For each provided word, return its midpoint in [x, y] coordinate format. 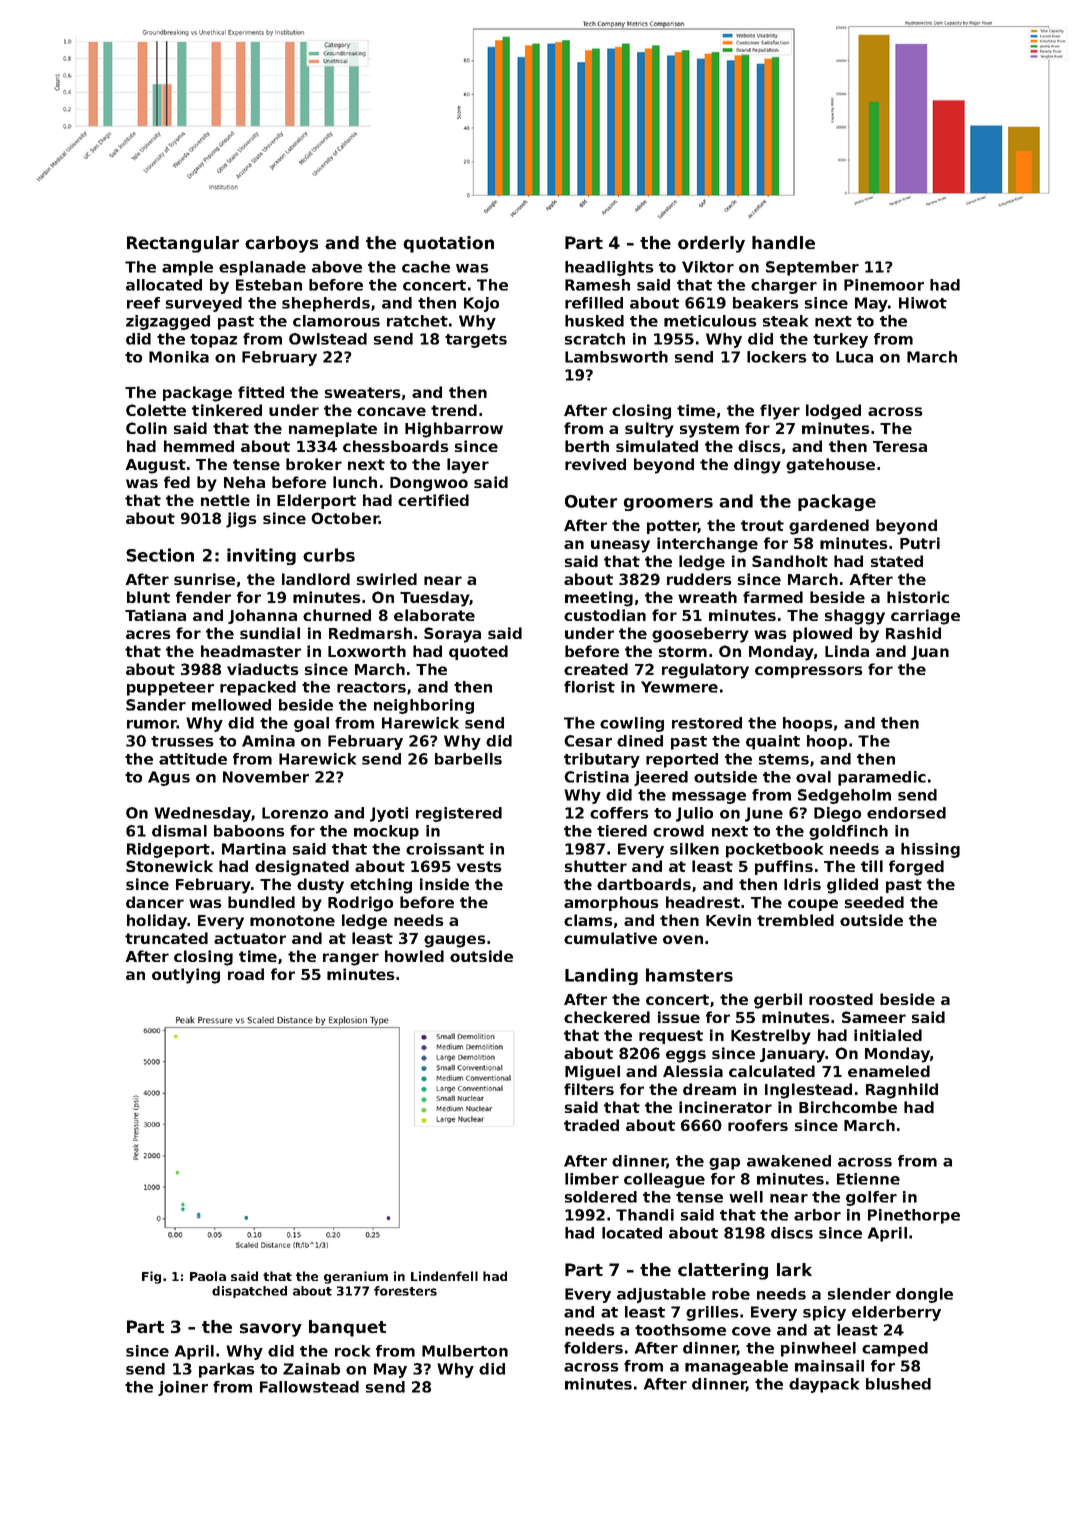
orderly [711, 244]
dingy [757, 466]
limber [592, 1179]
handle [783, 243]
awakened [789, 1161]
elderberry [896, 1313]
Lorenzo [295, 813]
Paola [208, 1276]
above [337, 267]
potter [672, 527]
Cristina [596, 777]
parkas [227, 1370]
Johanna [262, 616]
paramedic [882, 778]
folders [593, 1348]
